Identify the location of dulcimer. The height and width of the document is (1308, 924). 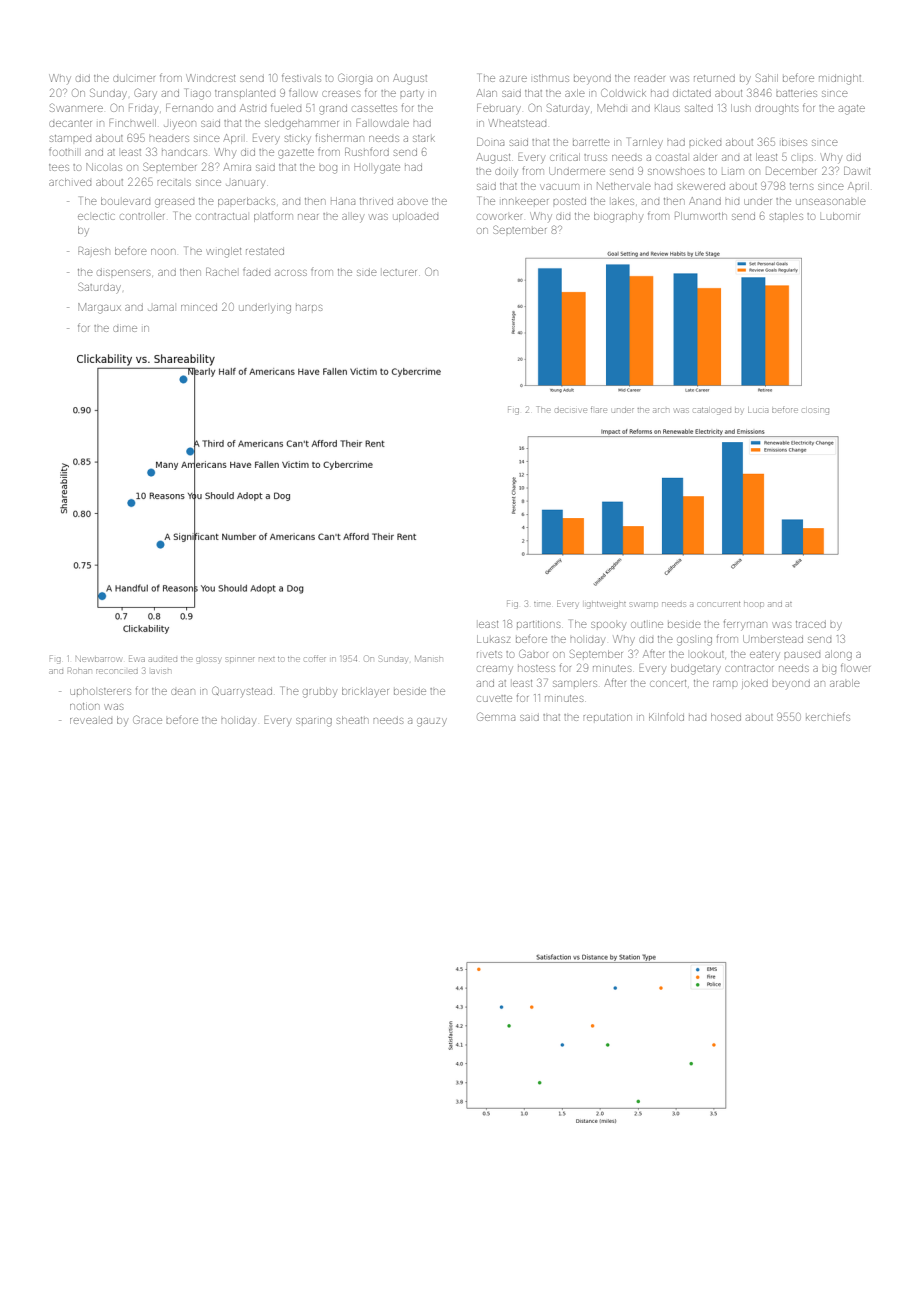
(134, 79).
